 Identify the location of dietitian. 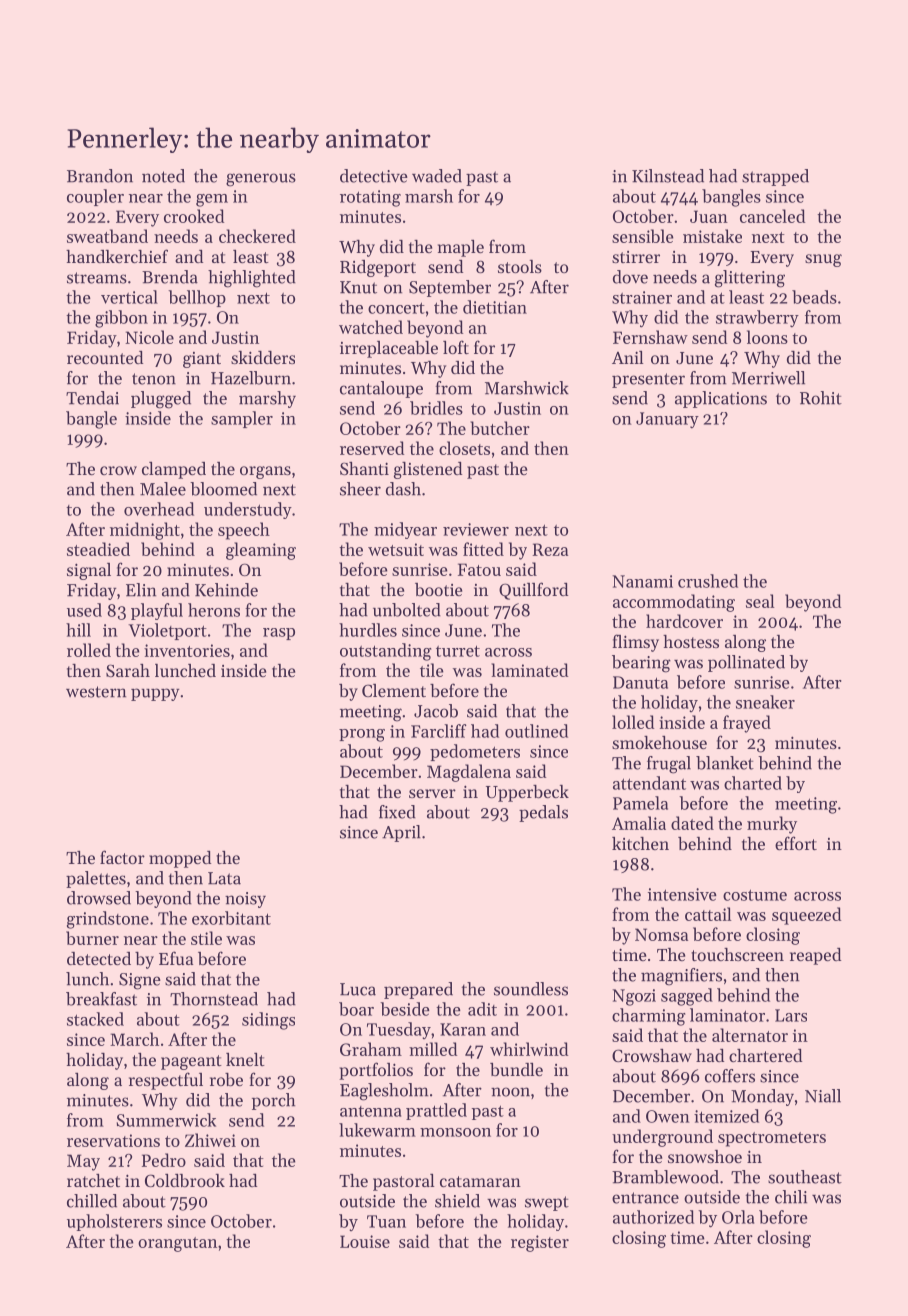
(495, 307).
